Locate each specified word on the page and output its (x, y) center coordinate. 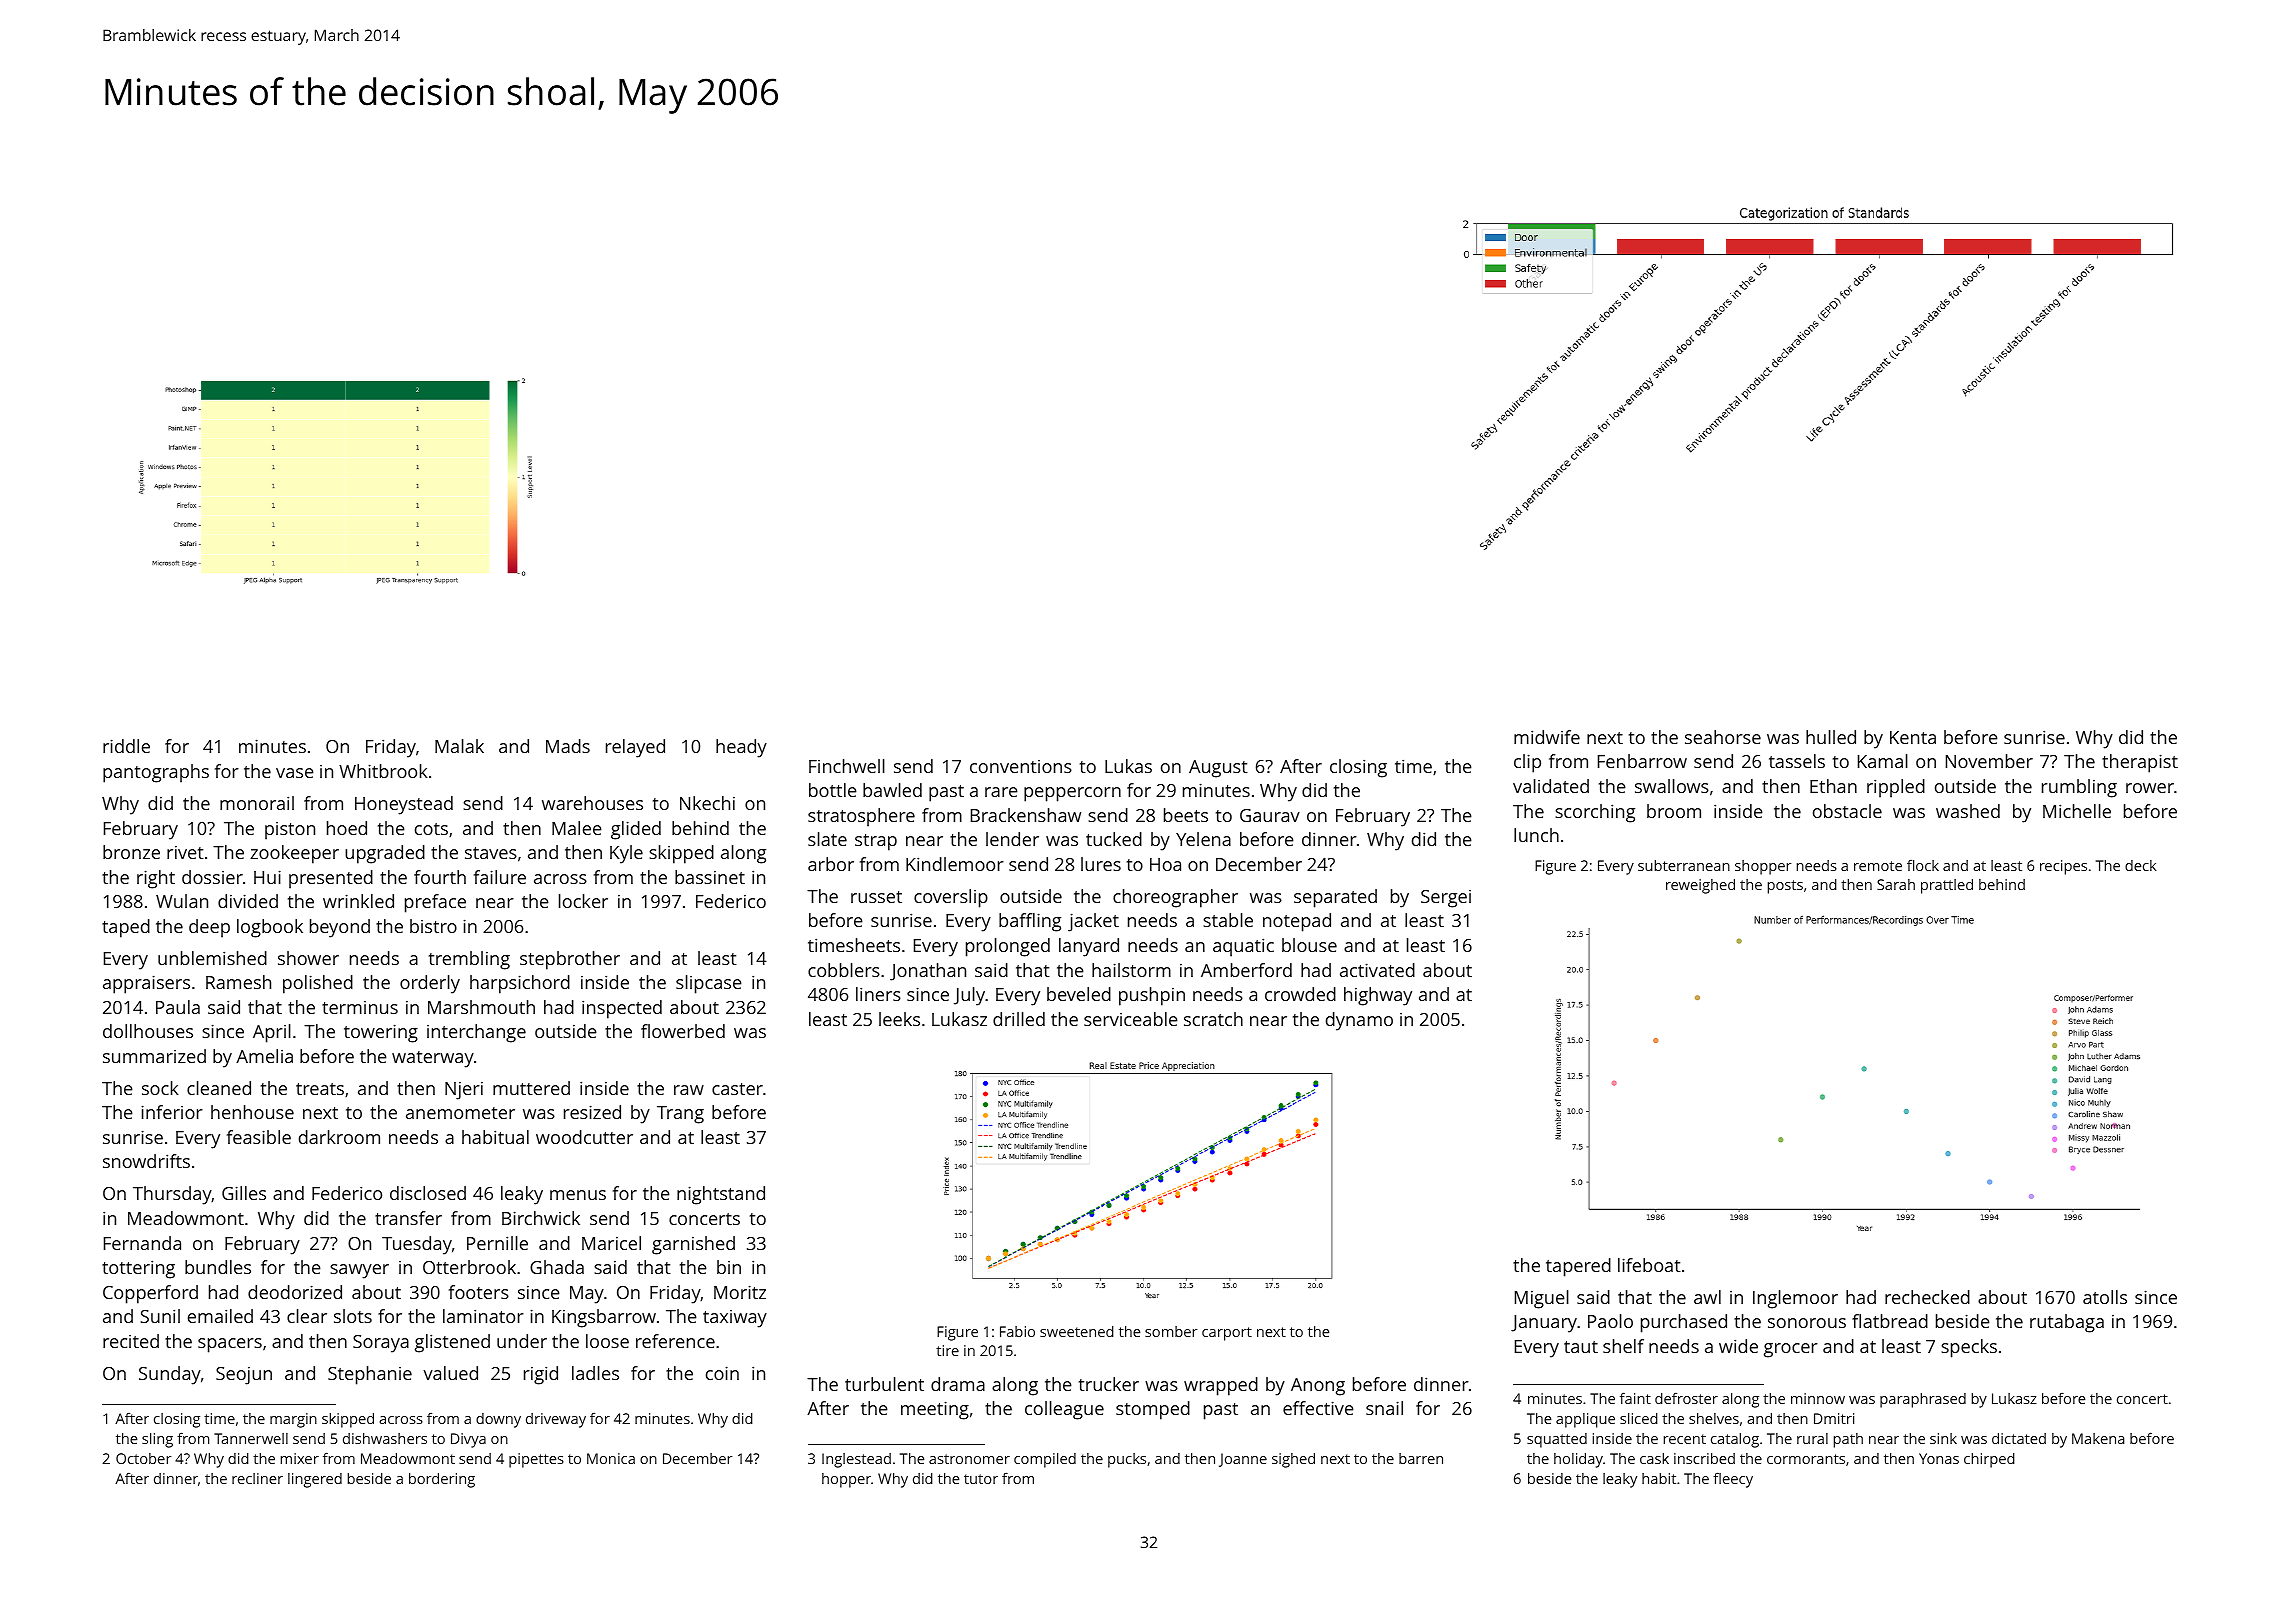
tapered (1578, 1267)
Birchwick (541, 1218)
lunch (1536, 835)
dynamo (1359, 1021)
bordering (442, 1480)
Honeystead (404, 805)
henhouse (252, 1112)
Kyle (626, 854)
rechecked (1927, 1297)
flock (1923, 865)
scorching (1595, 813)
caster (737, 1089)
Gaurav (1270, 815)
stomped (1153, 1410)
